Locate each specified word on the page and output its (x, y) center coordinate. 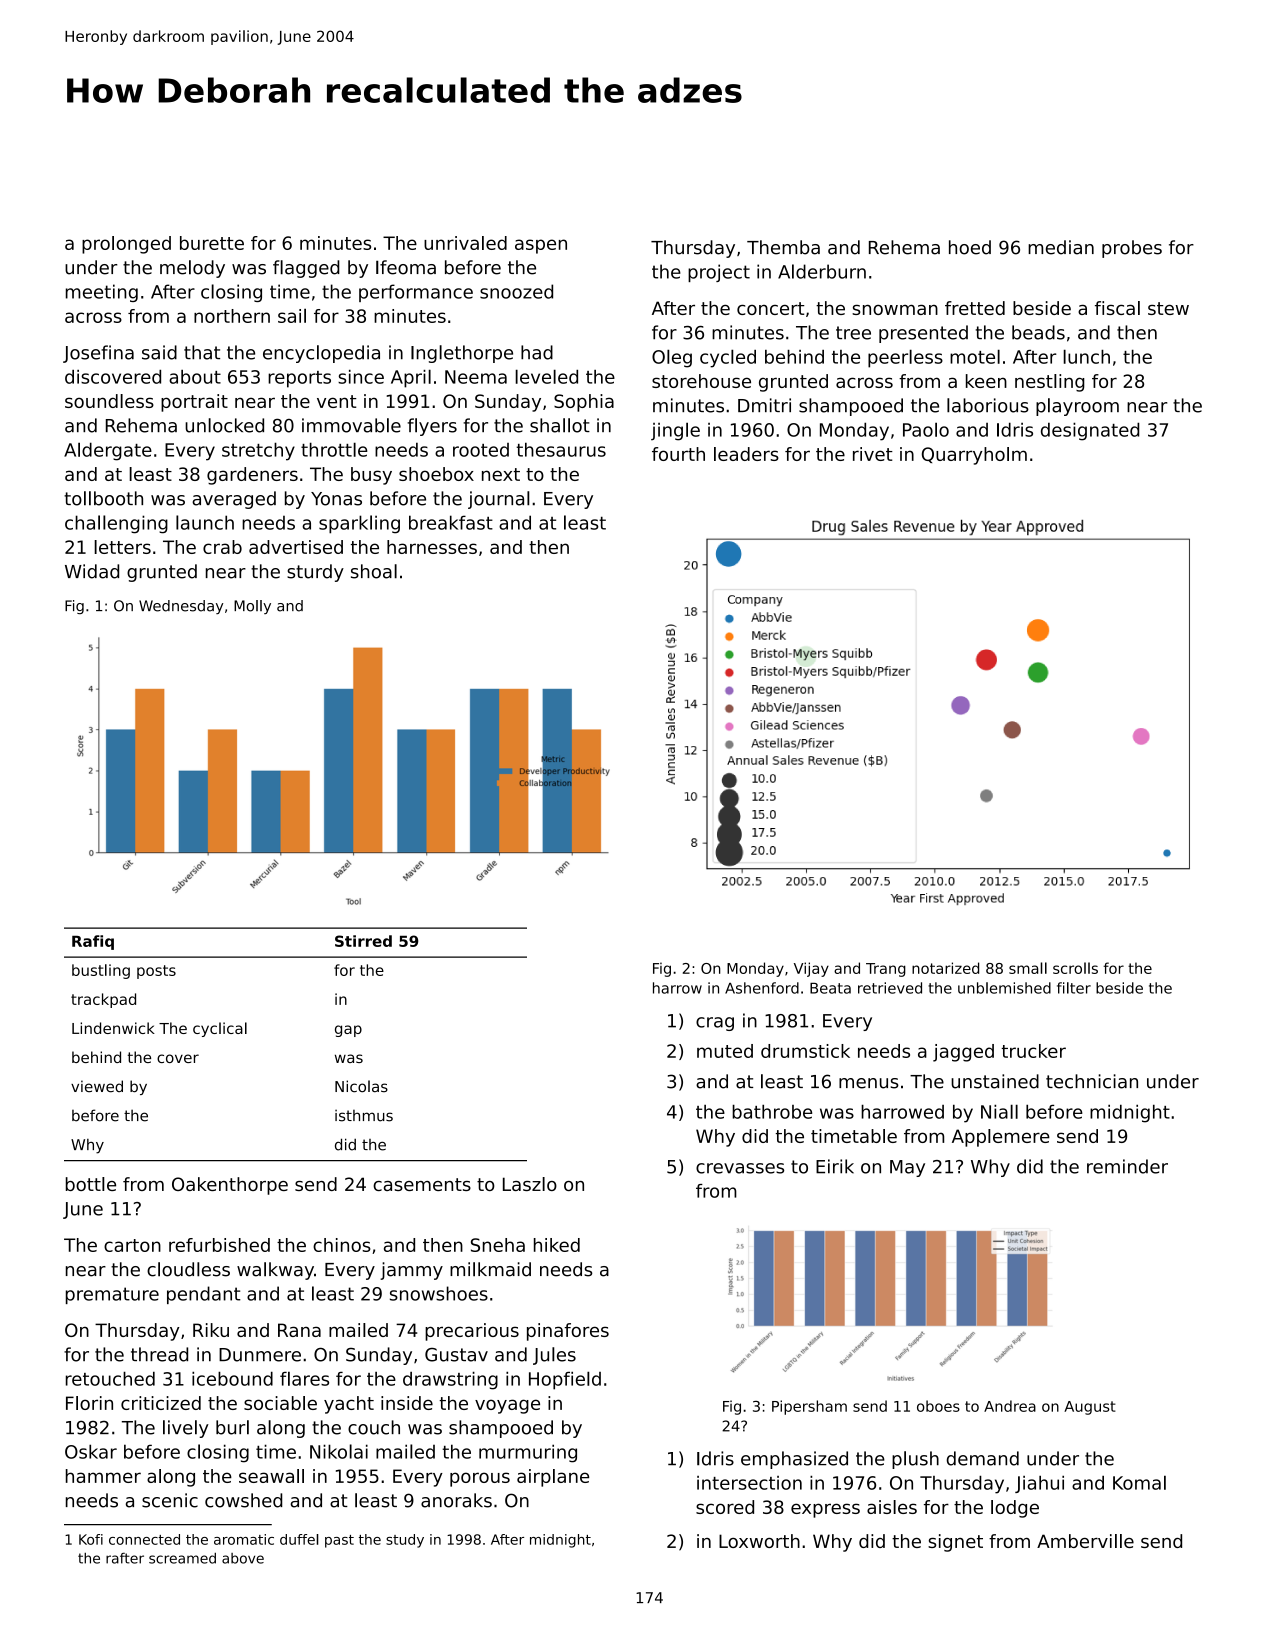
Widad (92, 571)
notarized (945, 968)
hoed (970, 247)
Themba (783, 247)
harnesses (432, 547)
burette (212, 243)
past (339, 1541)
